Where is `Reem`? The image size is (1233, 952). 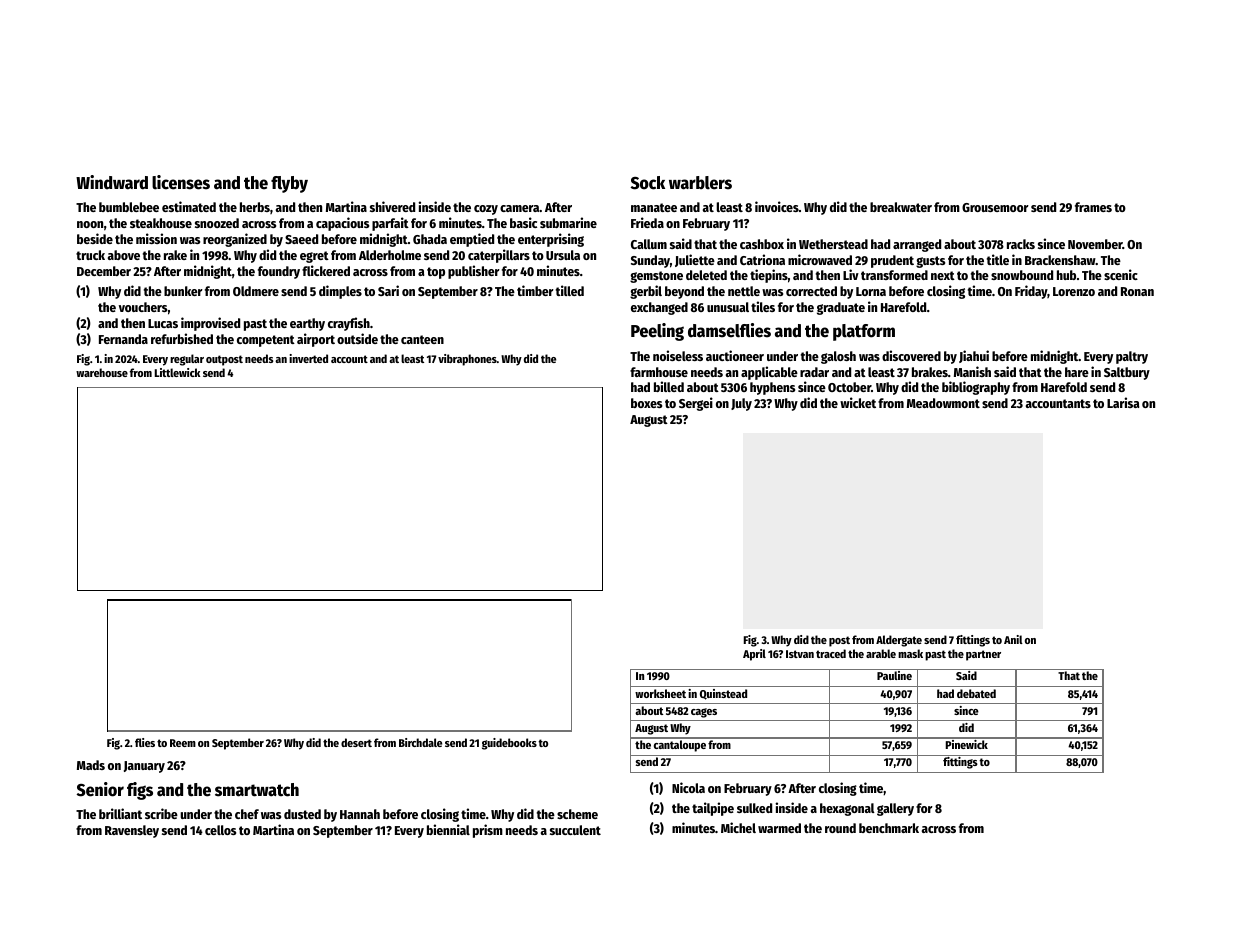
Reem is located at coordinates (183, 743).
